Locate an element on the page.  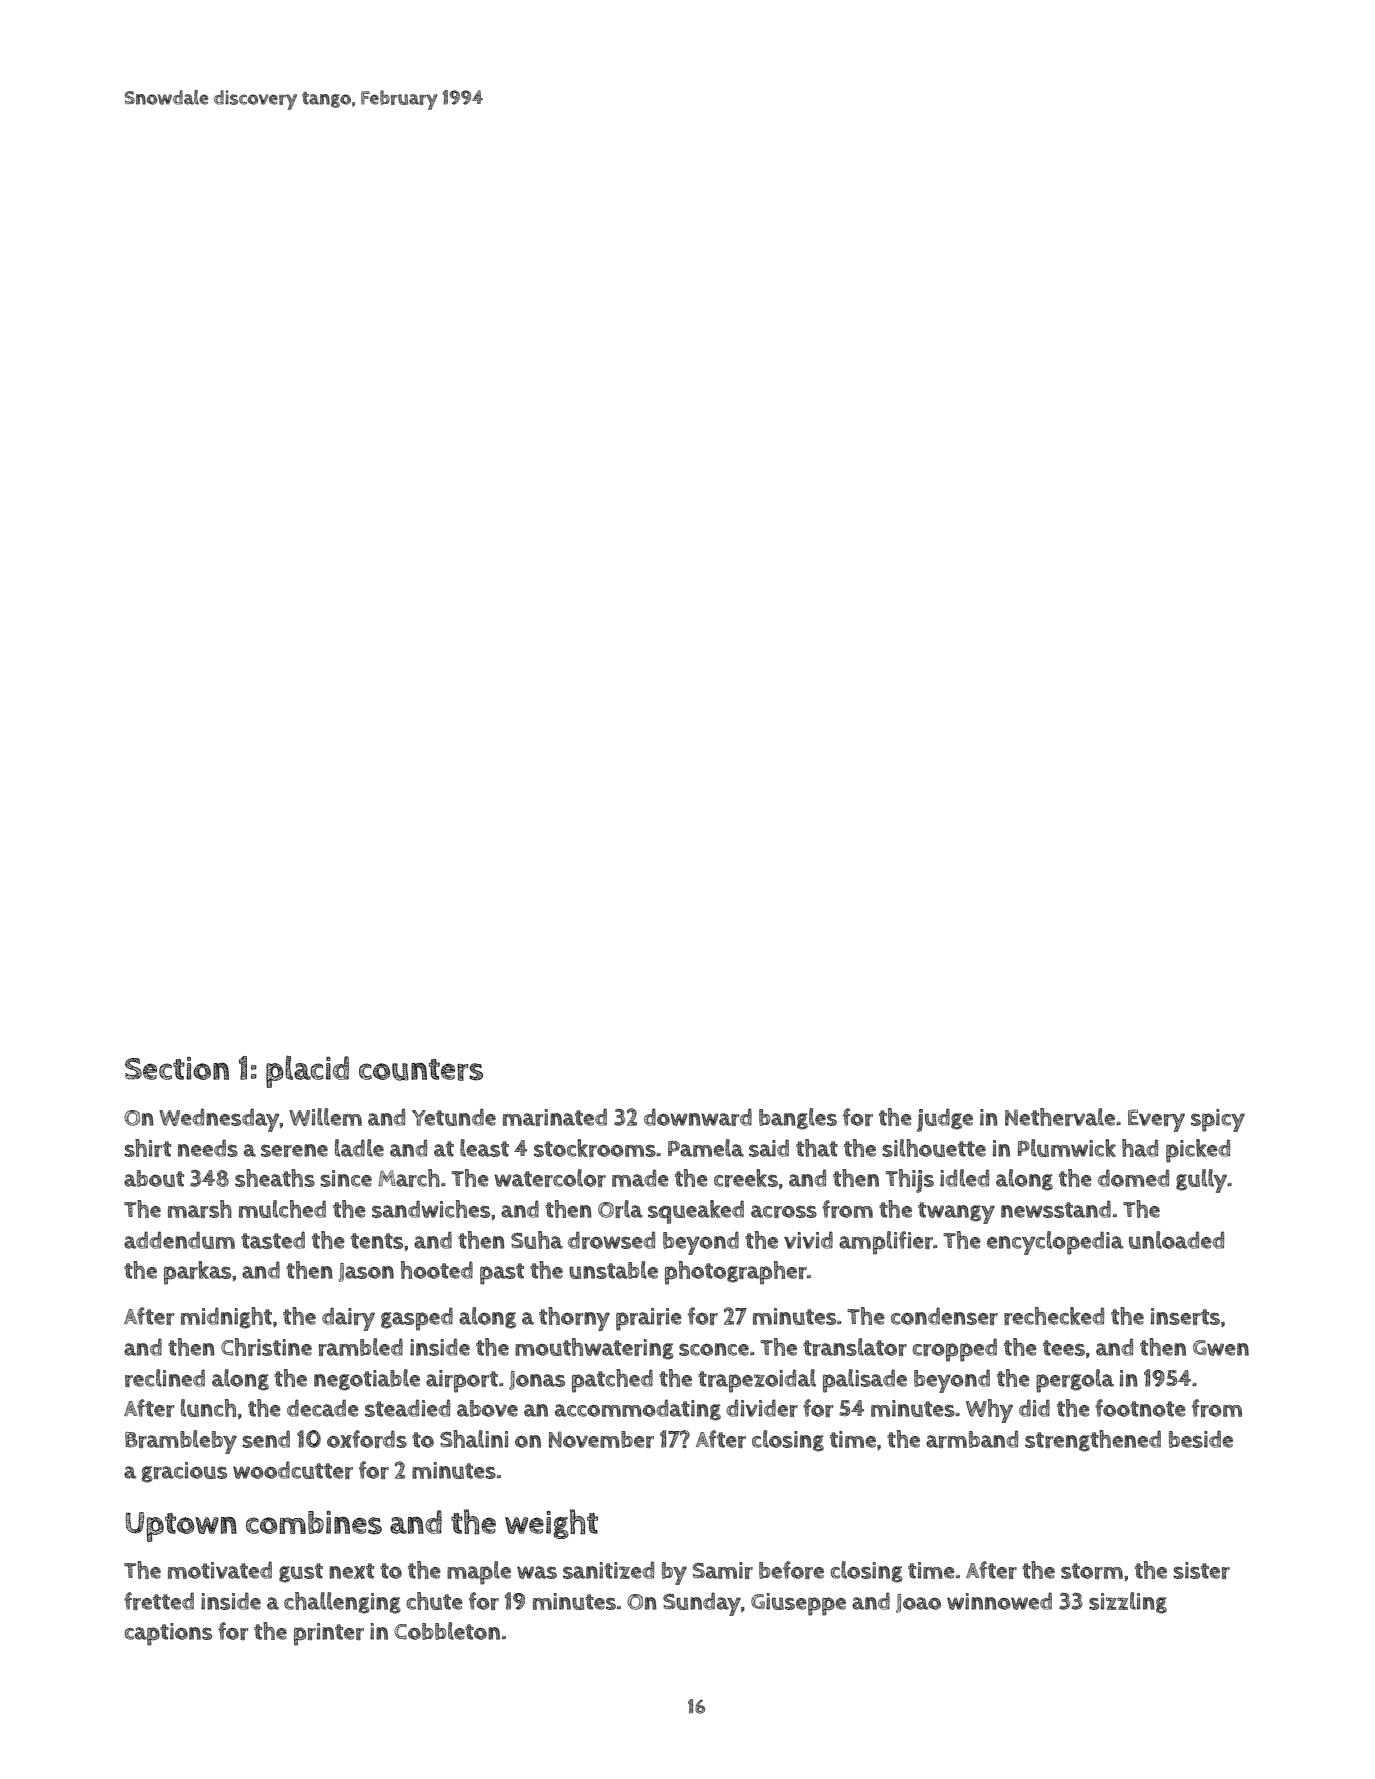
before is located at coordinates (791, 1570).
